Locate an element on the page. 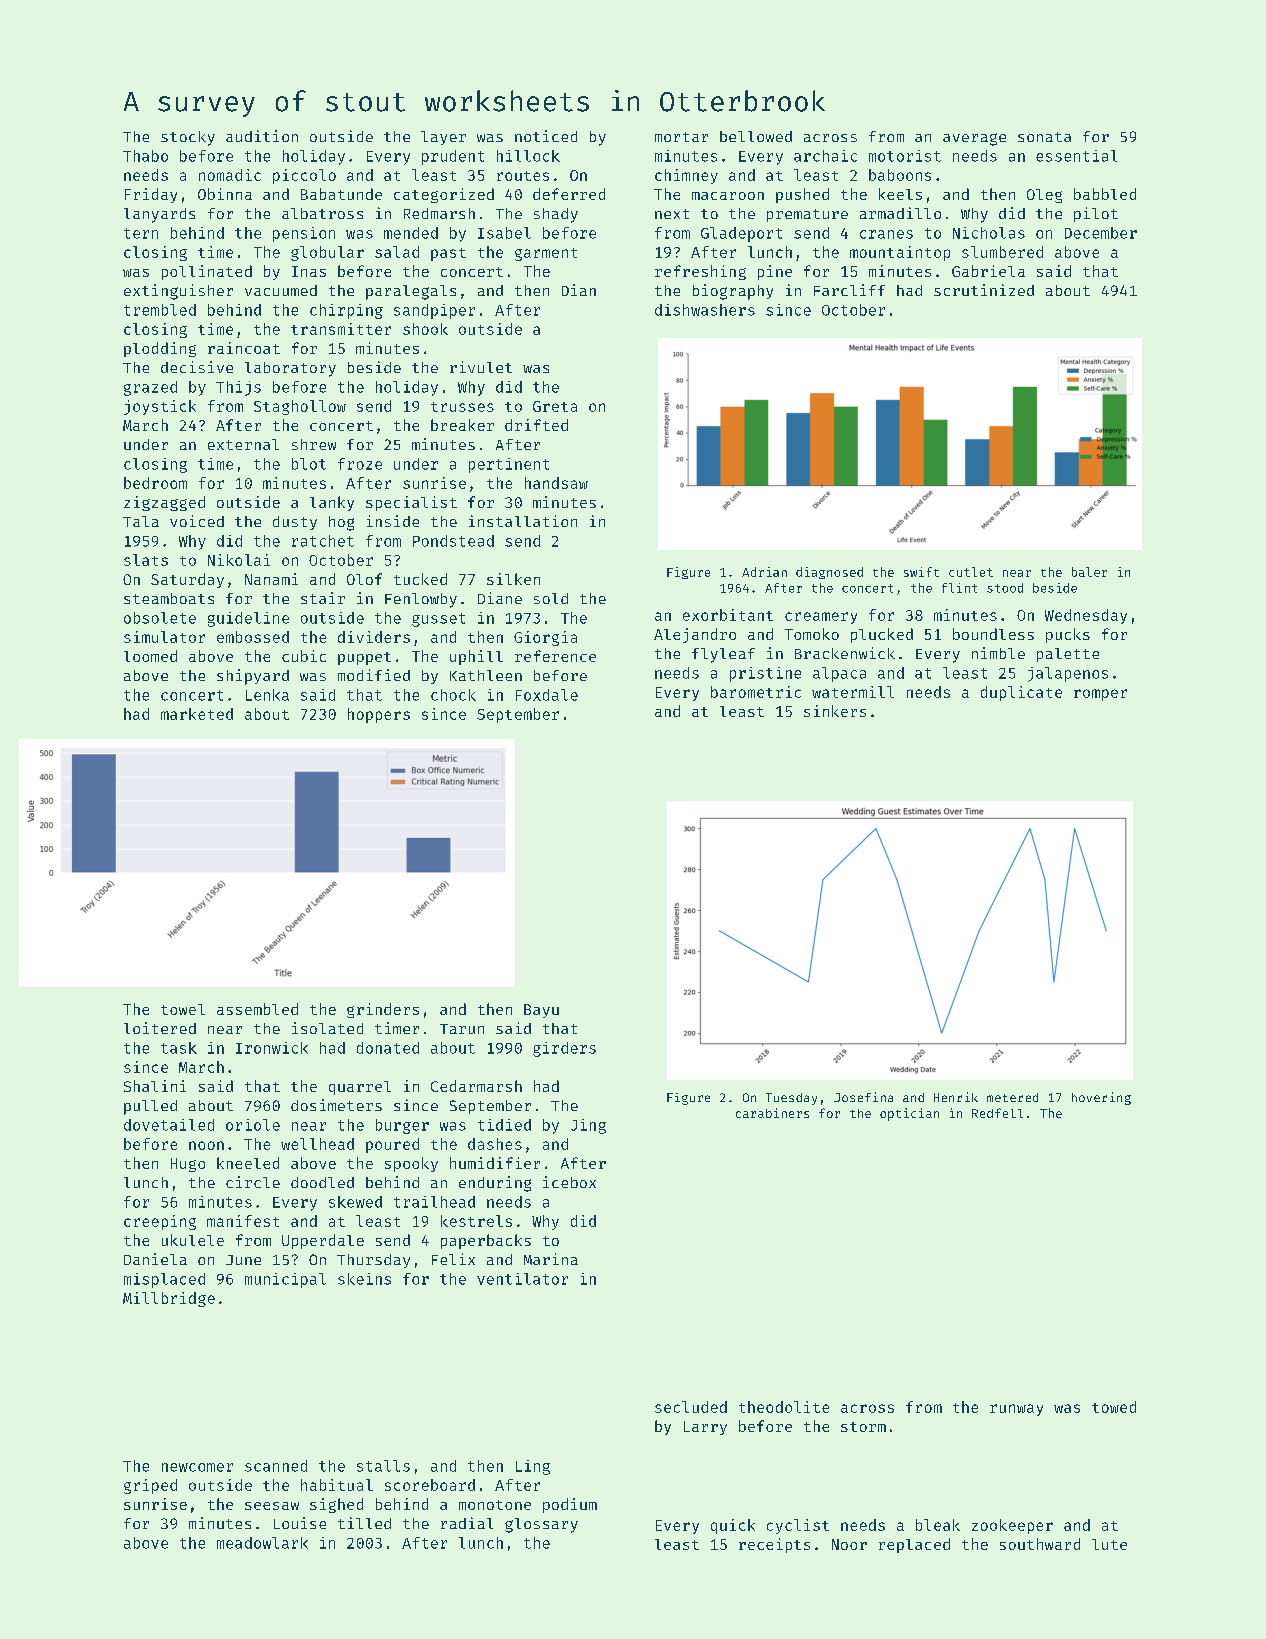 The height and width of the page is (1639, 1266). receipts is located at coordinates (774, 1545).
